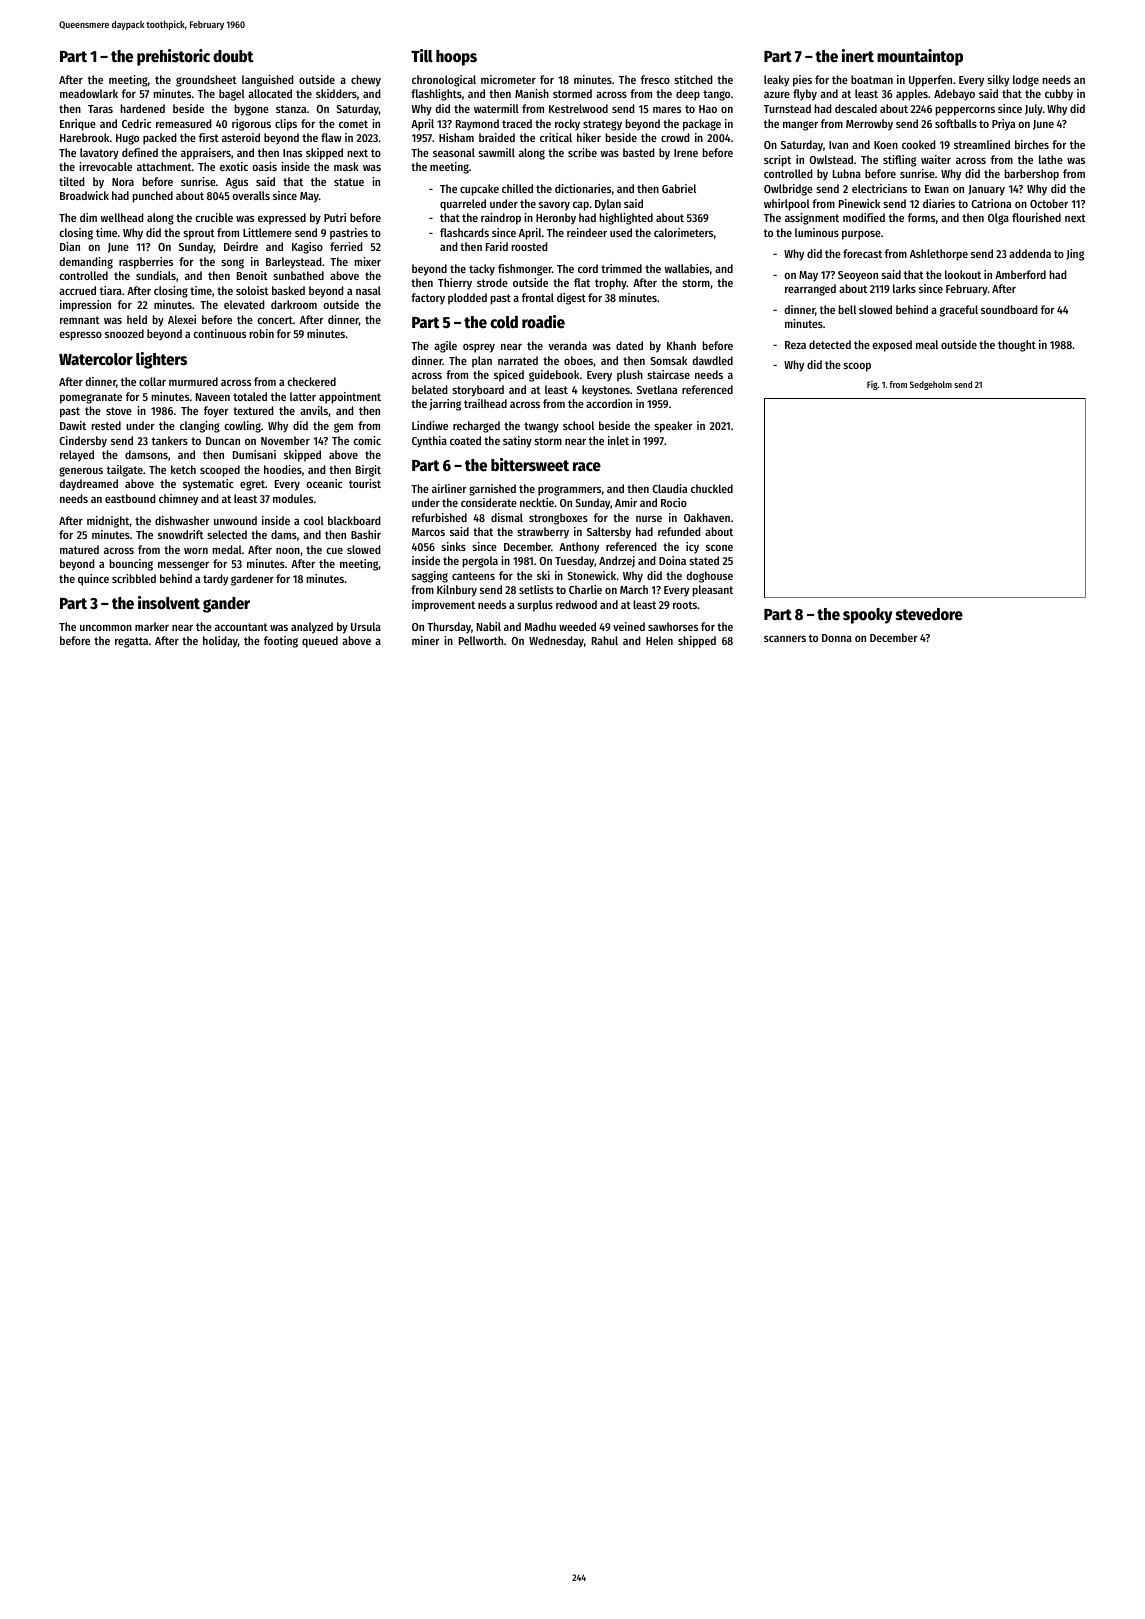 The image size is (1145, 1619). Describe the element at coordinates (930, 81) in the document. I see `Upperfen` at that location.
